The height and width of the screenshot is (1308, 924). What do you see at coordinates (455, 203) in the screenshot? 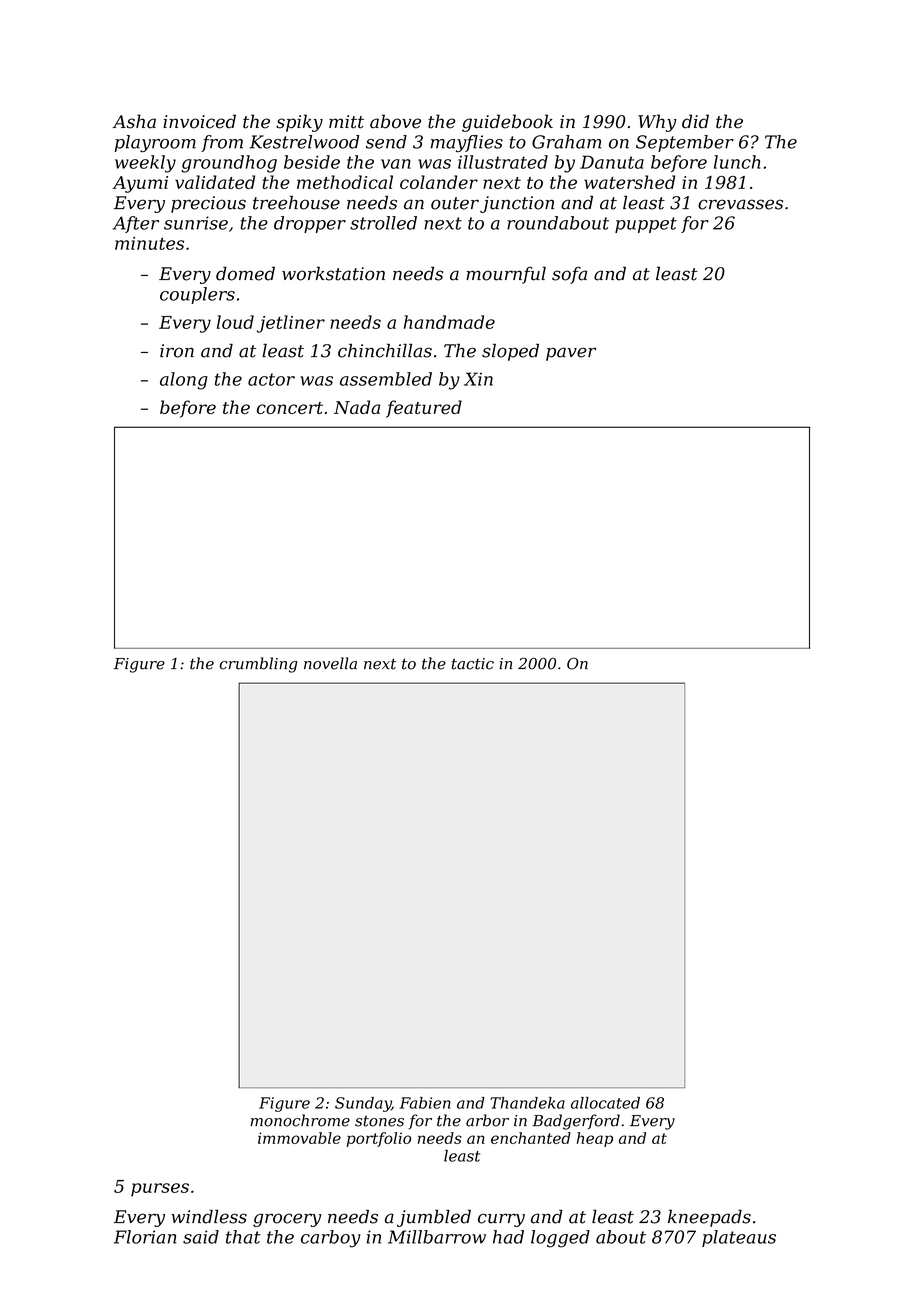
I see `outer` at bounding box center [455, 203].
